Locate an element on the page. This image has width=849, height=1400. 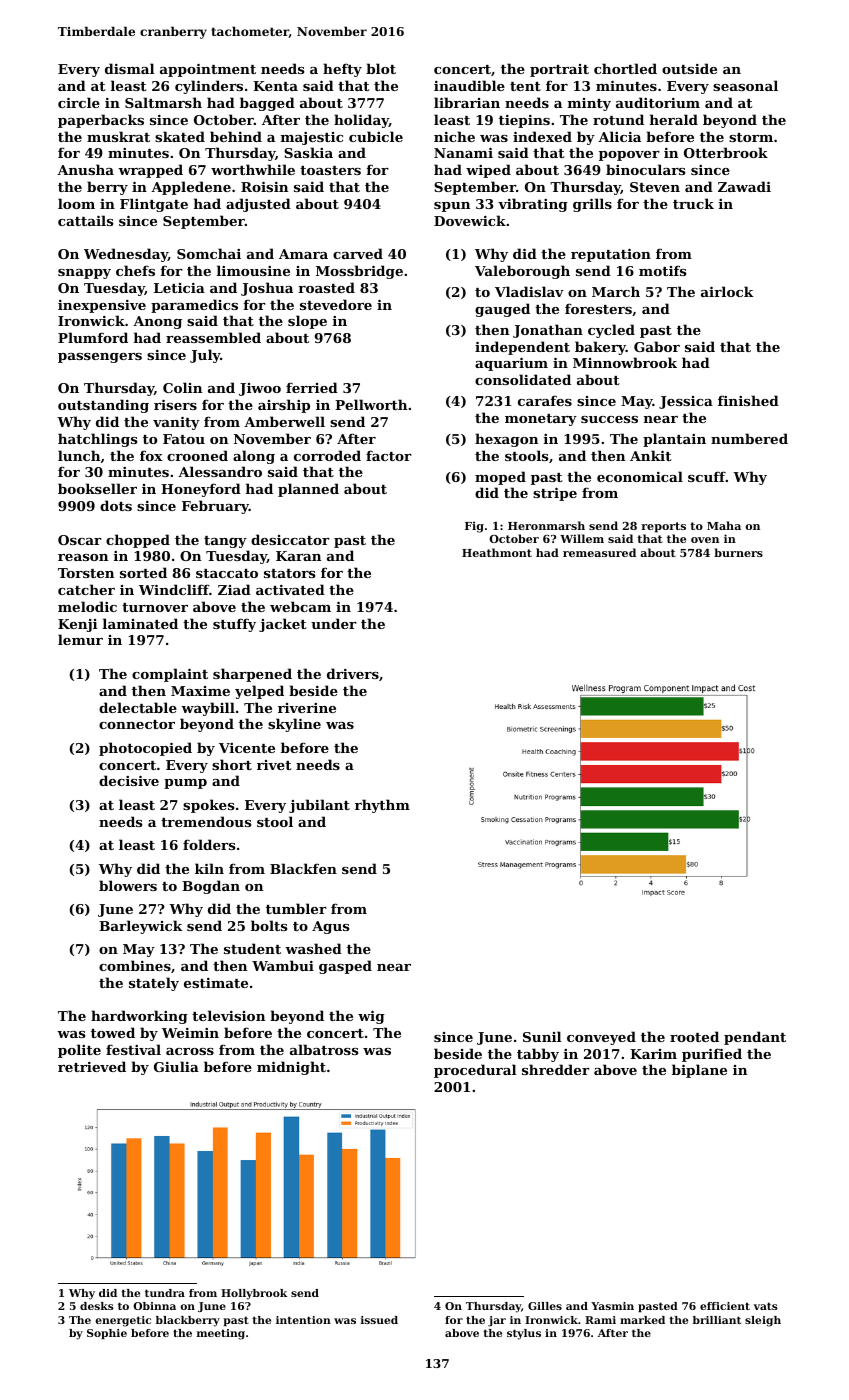
brilliant is located at coordinates (717, 1320).
